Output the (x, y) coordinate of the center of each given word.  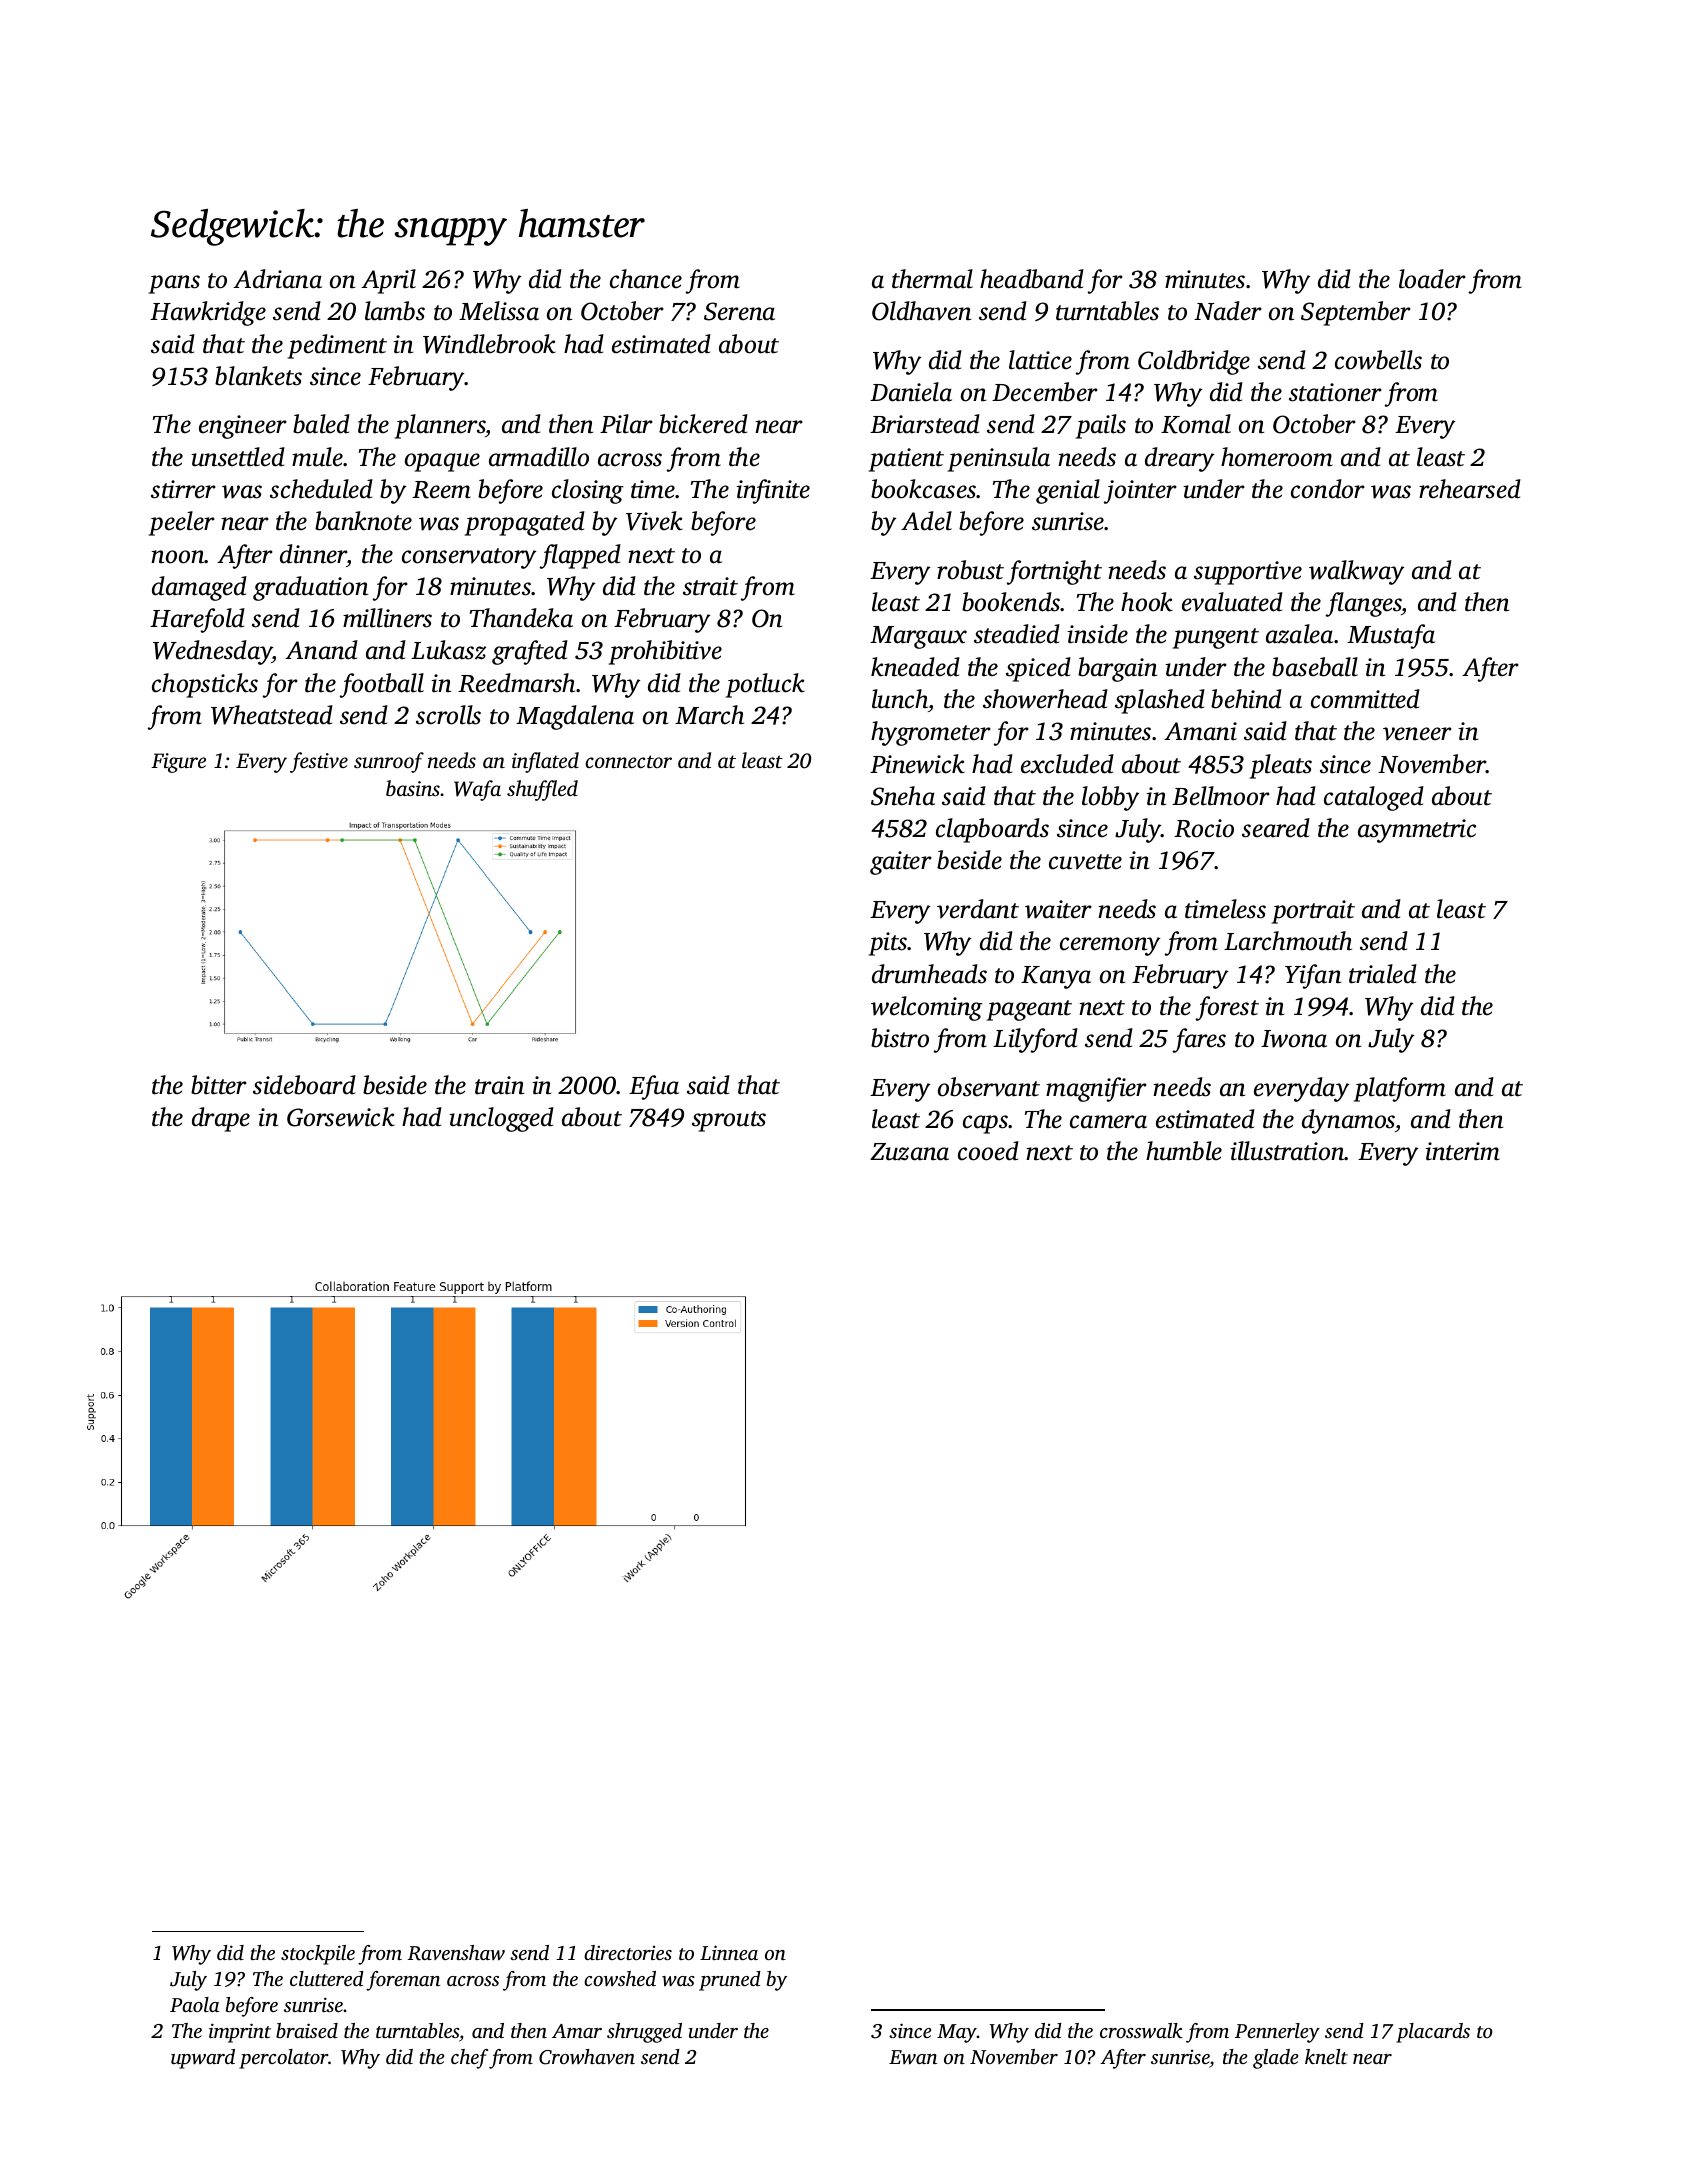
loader (1432, 279)
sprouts (729, 1121)
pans (174, 284)
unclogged (501, 1119)
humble (1184, 1151)
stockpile (318, 1955)
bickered (703, 424)
